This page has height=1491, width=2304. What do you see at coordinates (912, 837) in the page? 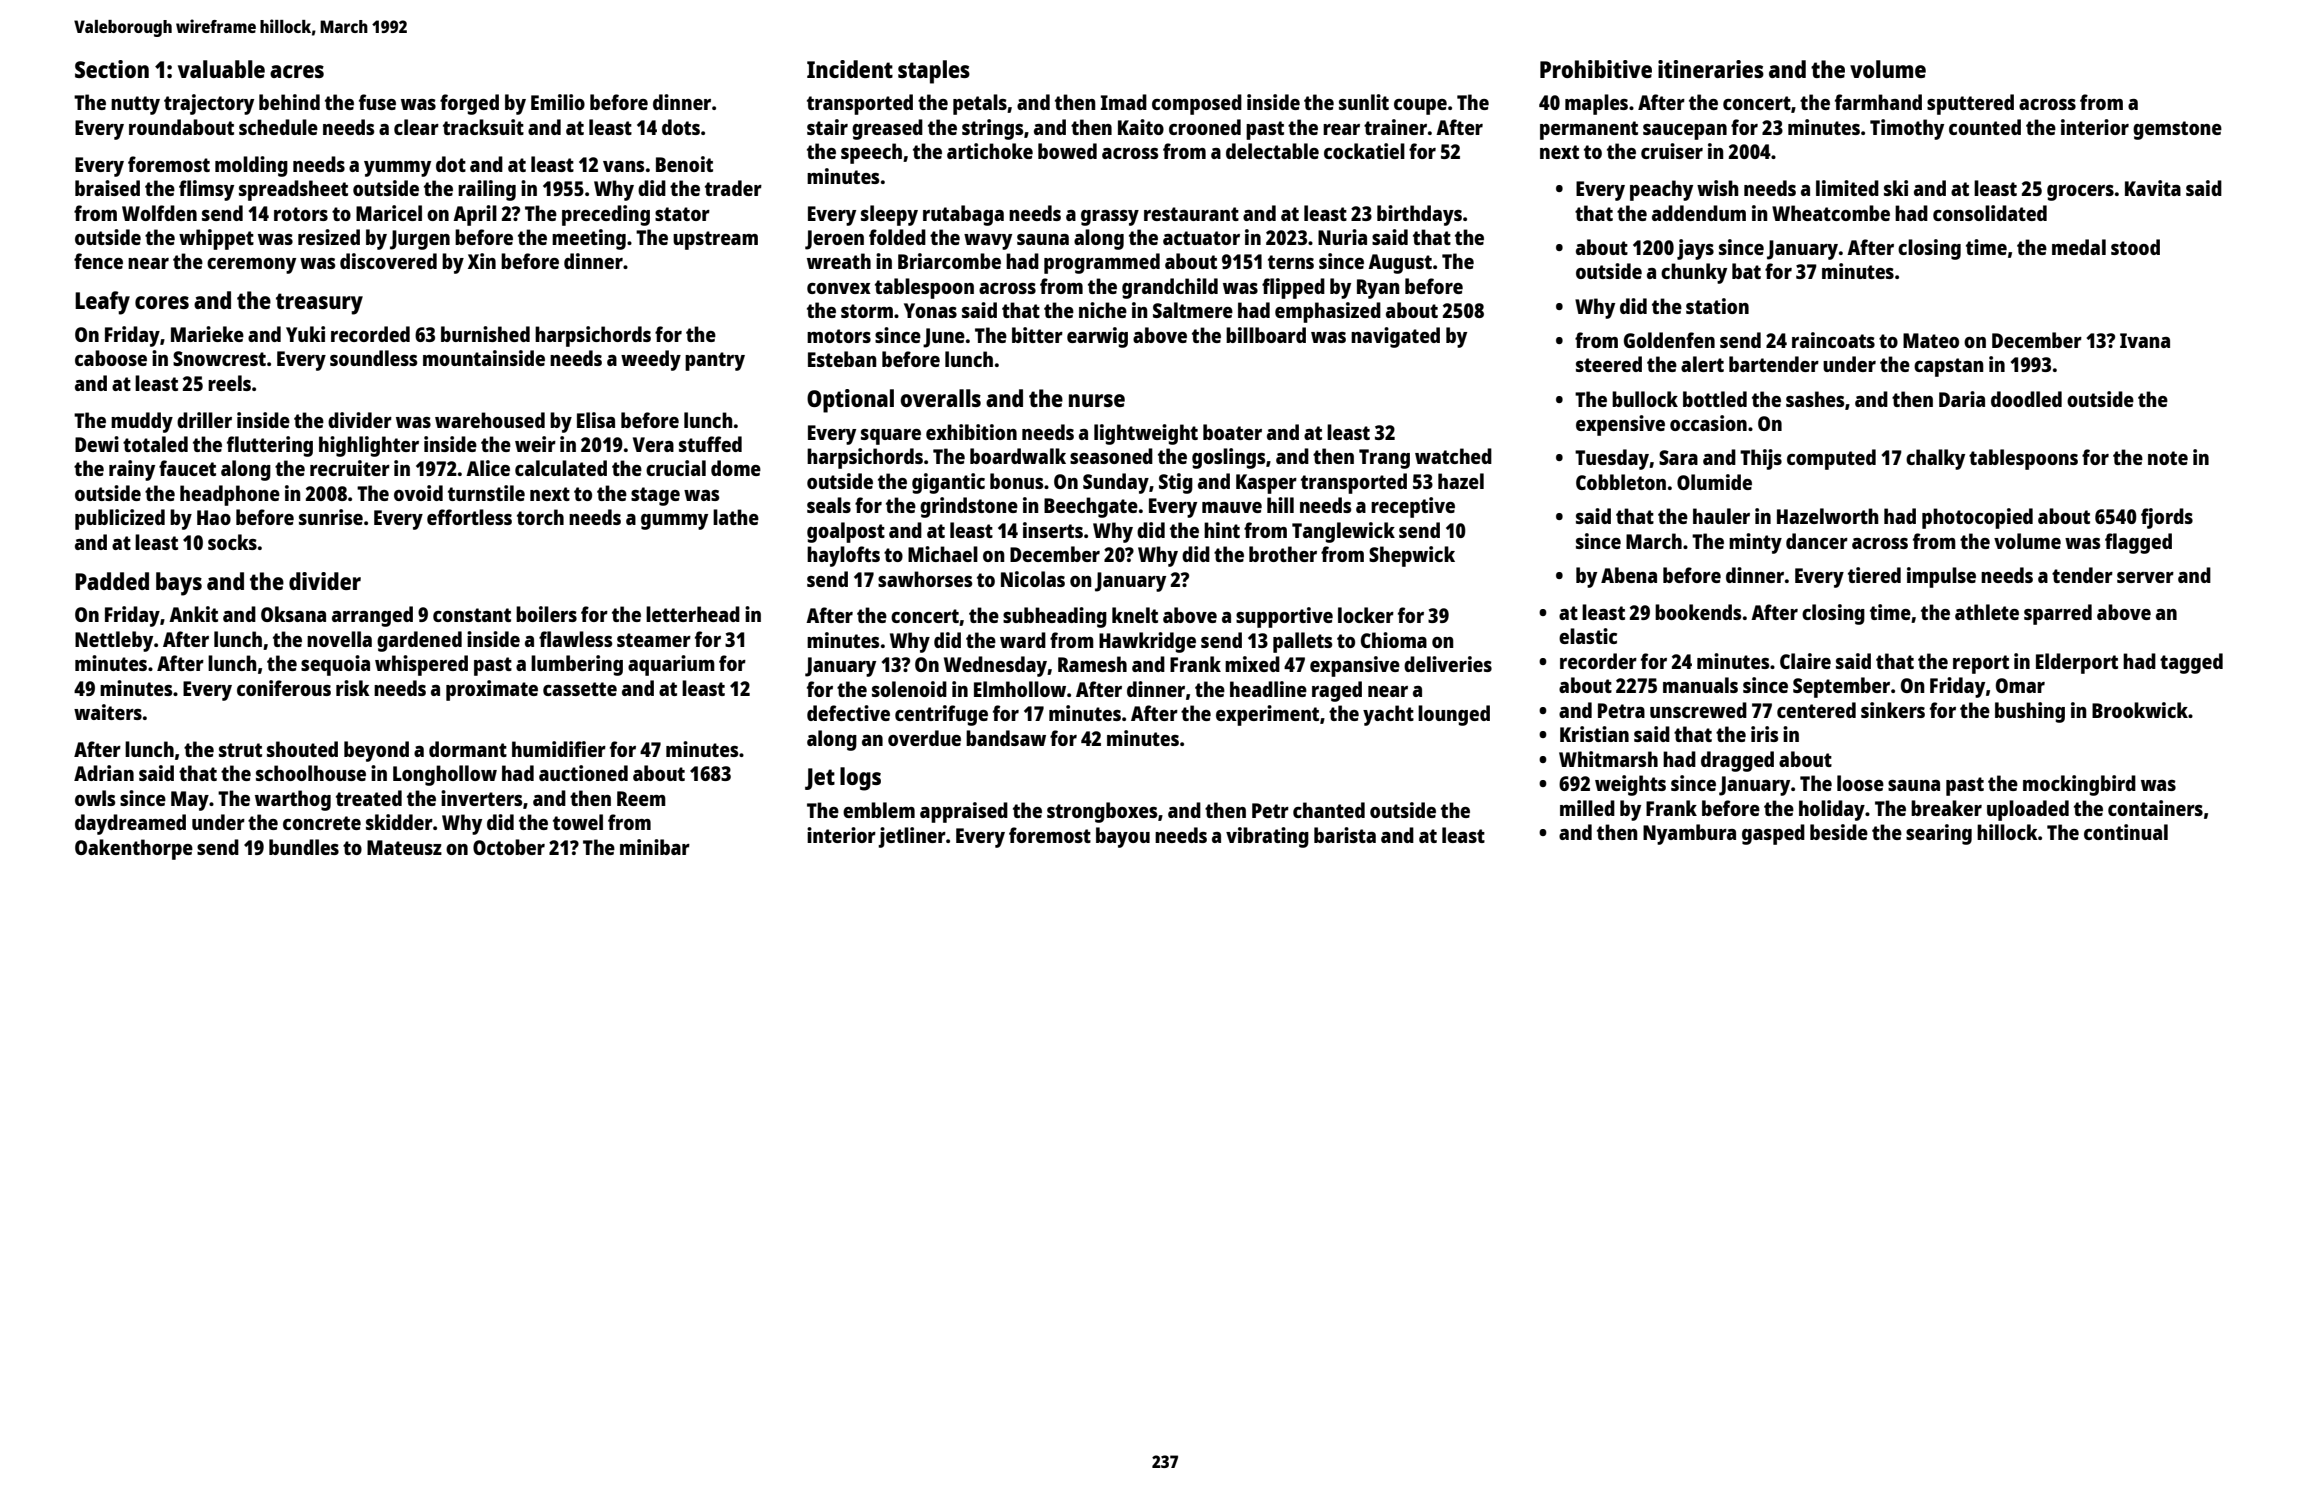
I see `jetliner` at bounding box center [912, 837].
